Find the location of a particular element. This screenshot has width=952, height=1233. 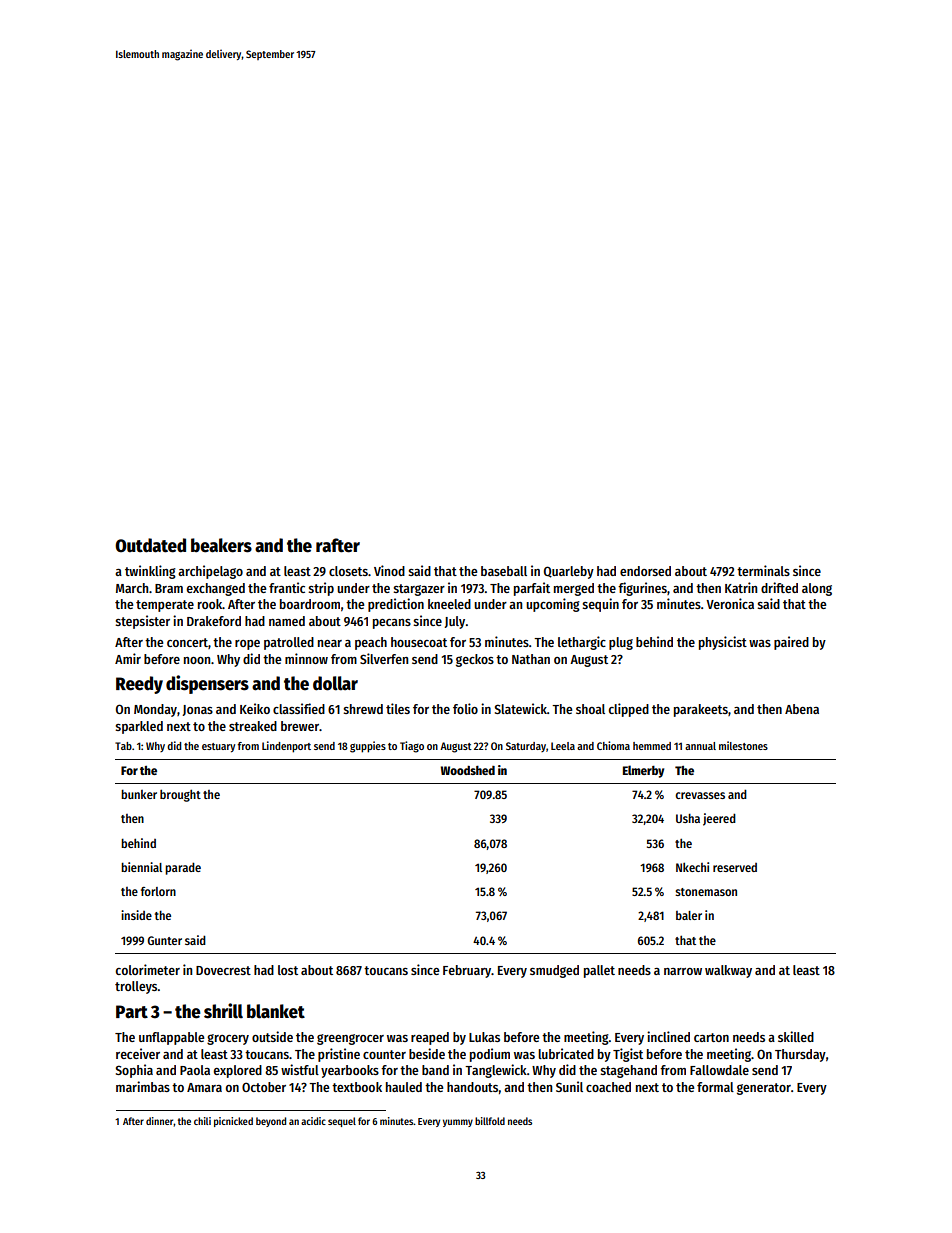

shrill is located at coordinates (223, 1011).
